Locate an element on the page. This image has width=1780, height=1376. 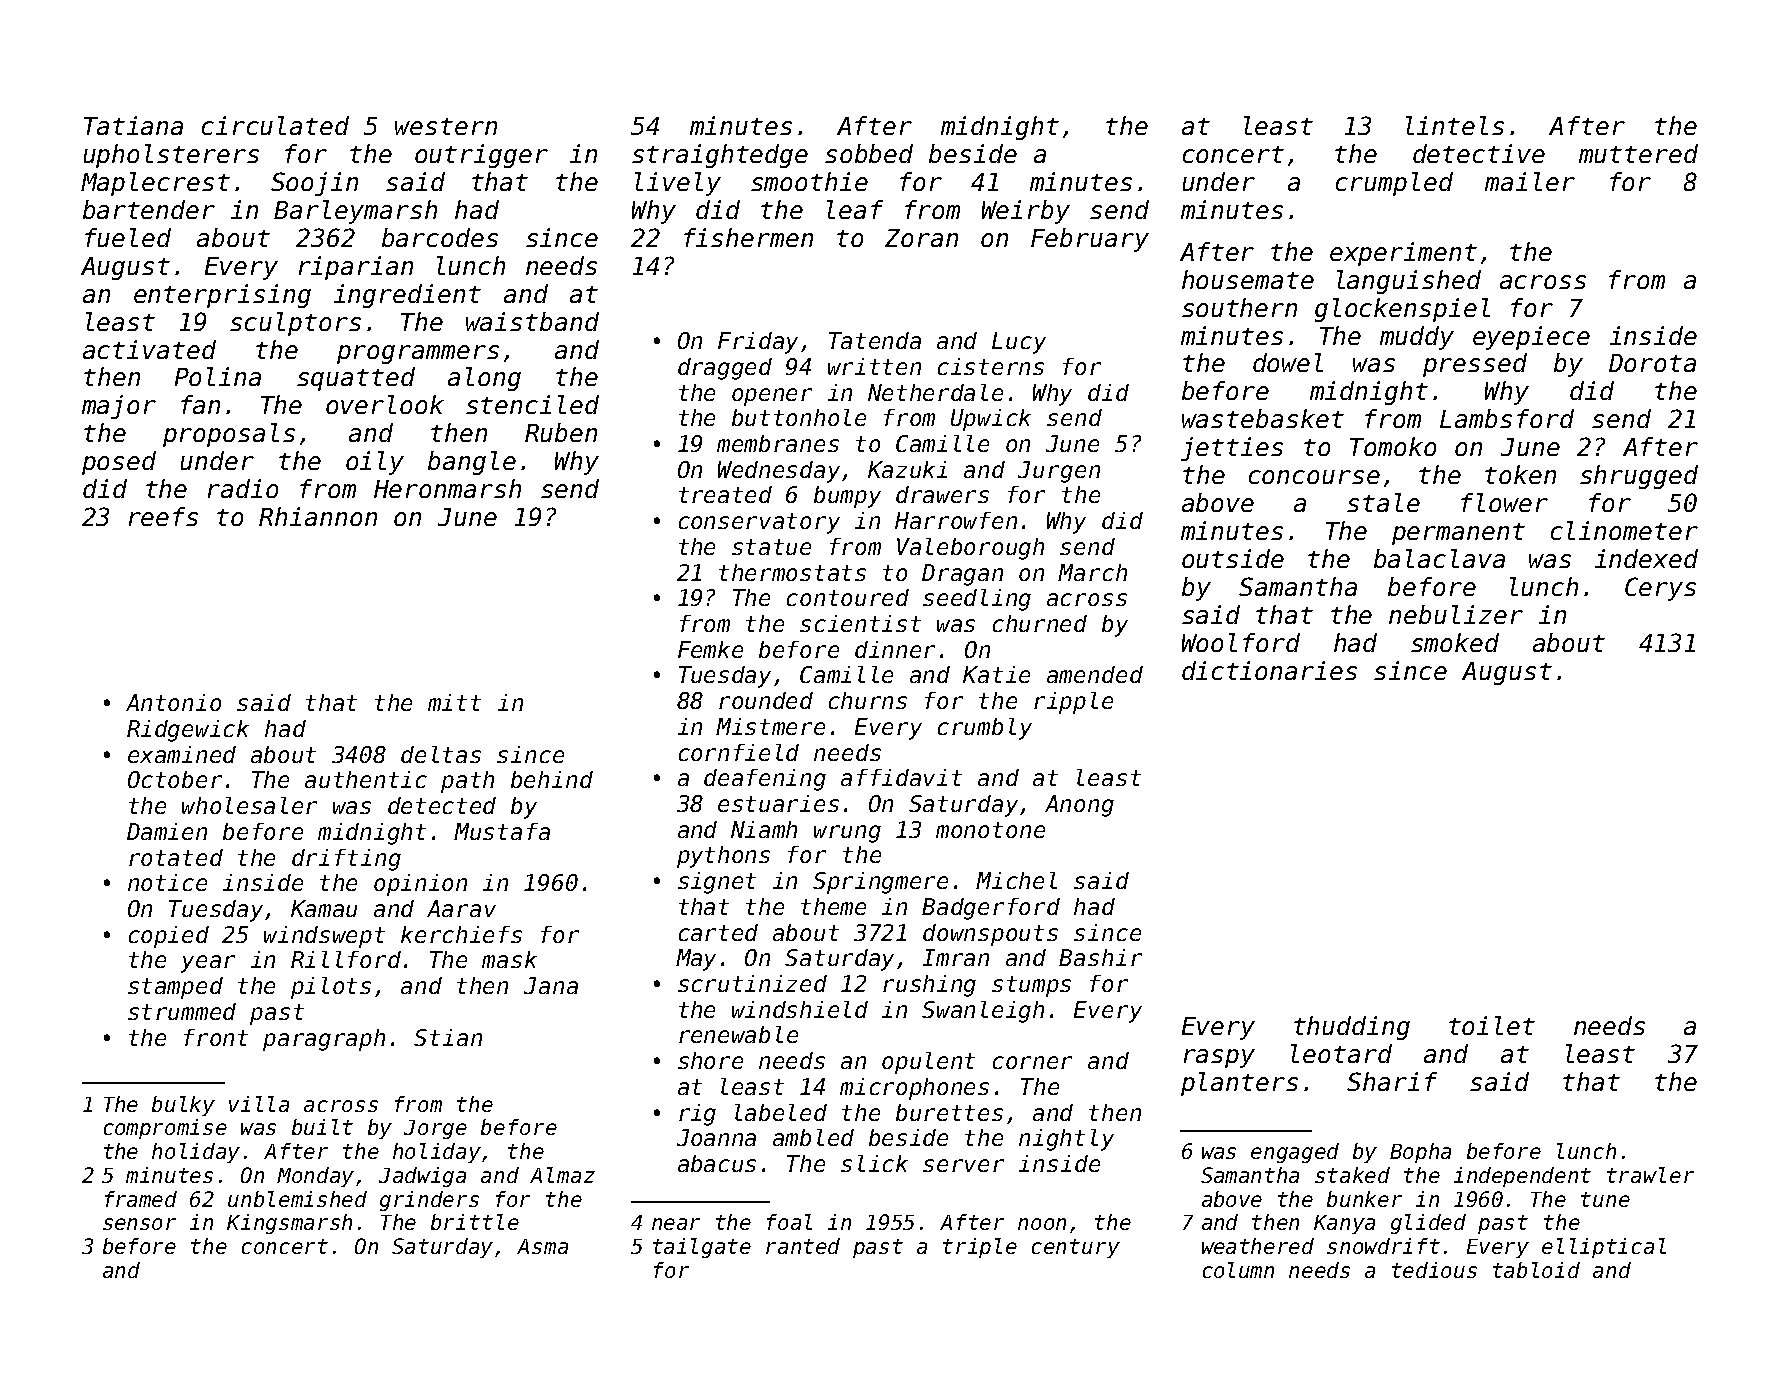
toilet is located at coordinates (1492, 1025).
